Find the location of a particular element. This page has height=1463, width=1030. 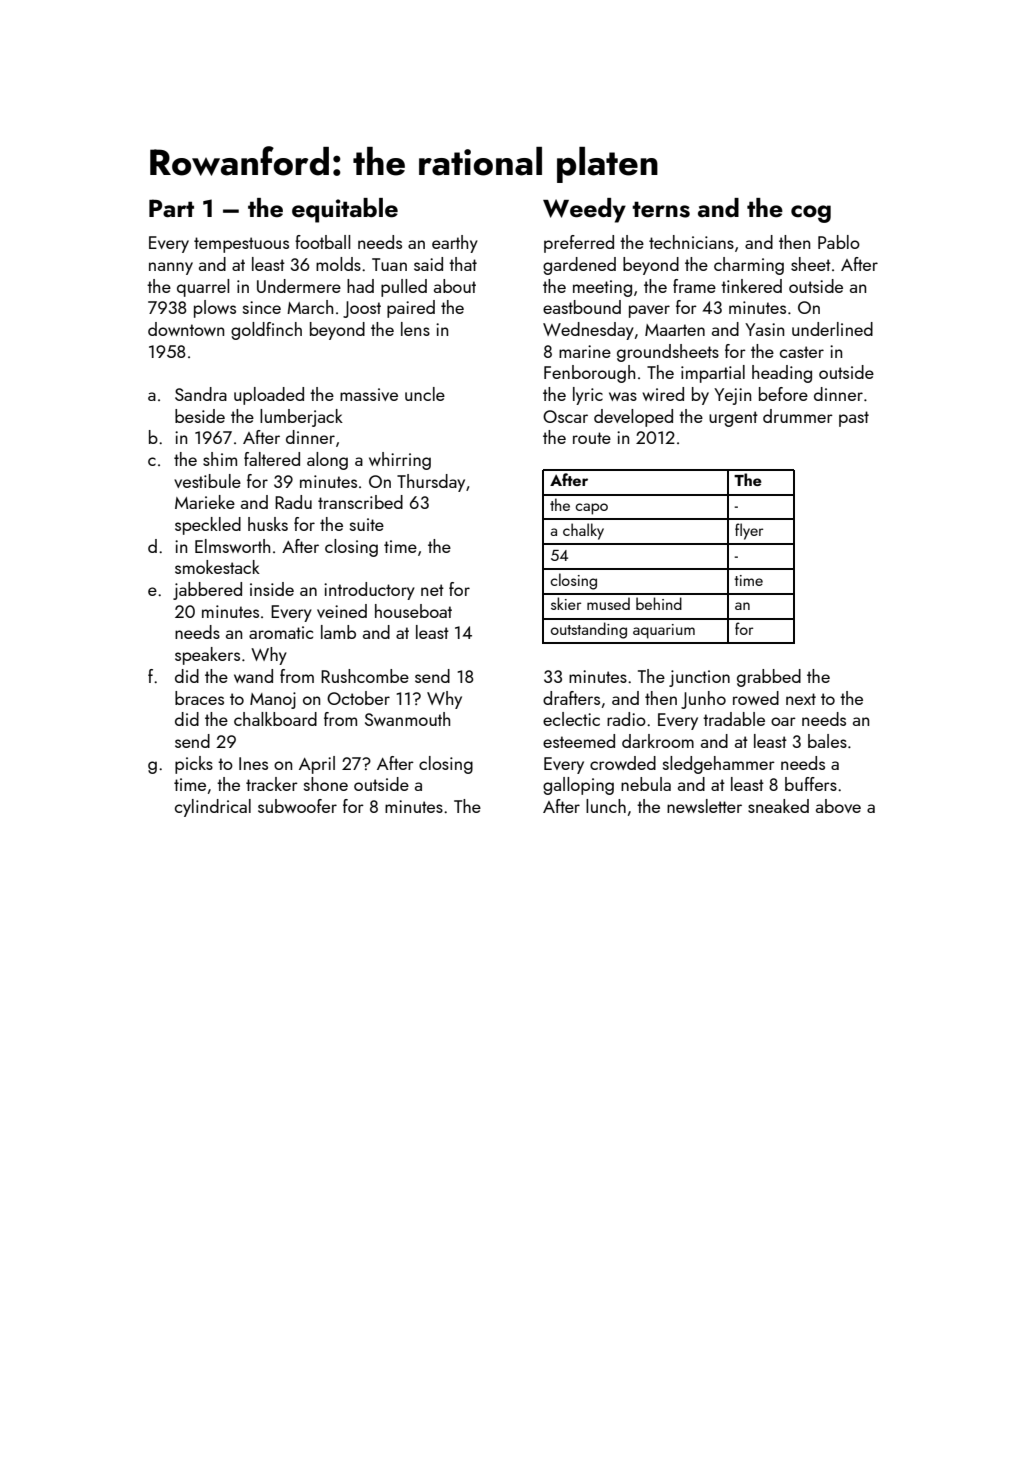

marine is located at coordinates (585, 351).
